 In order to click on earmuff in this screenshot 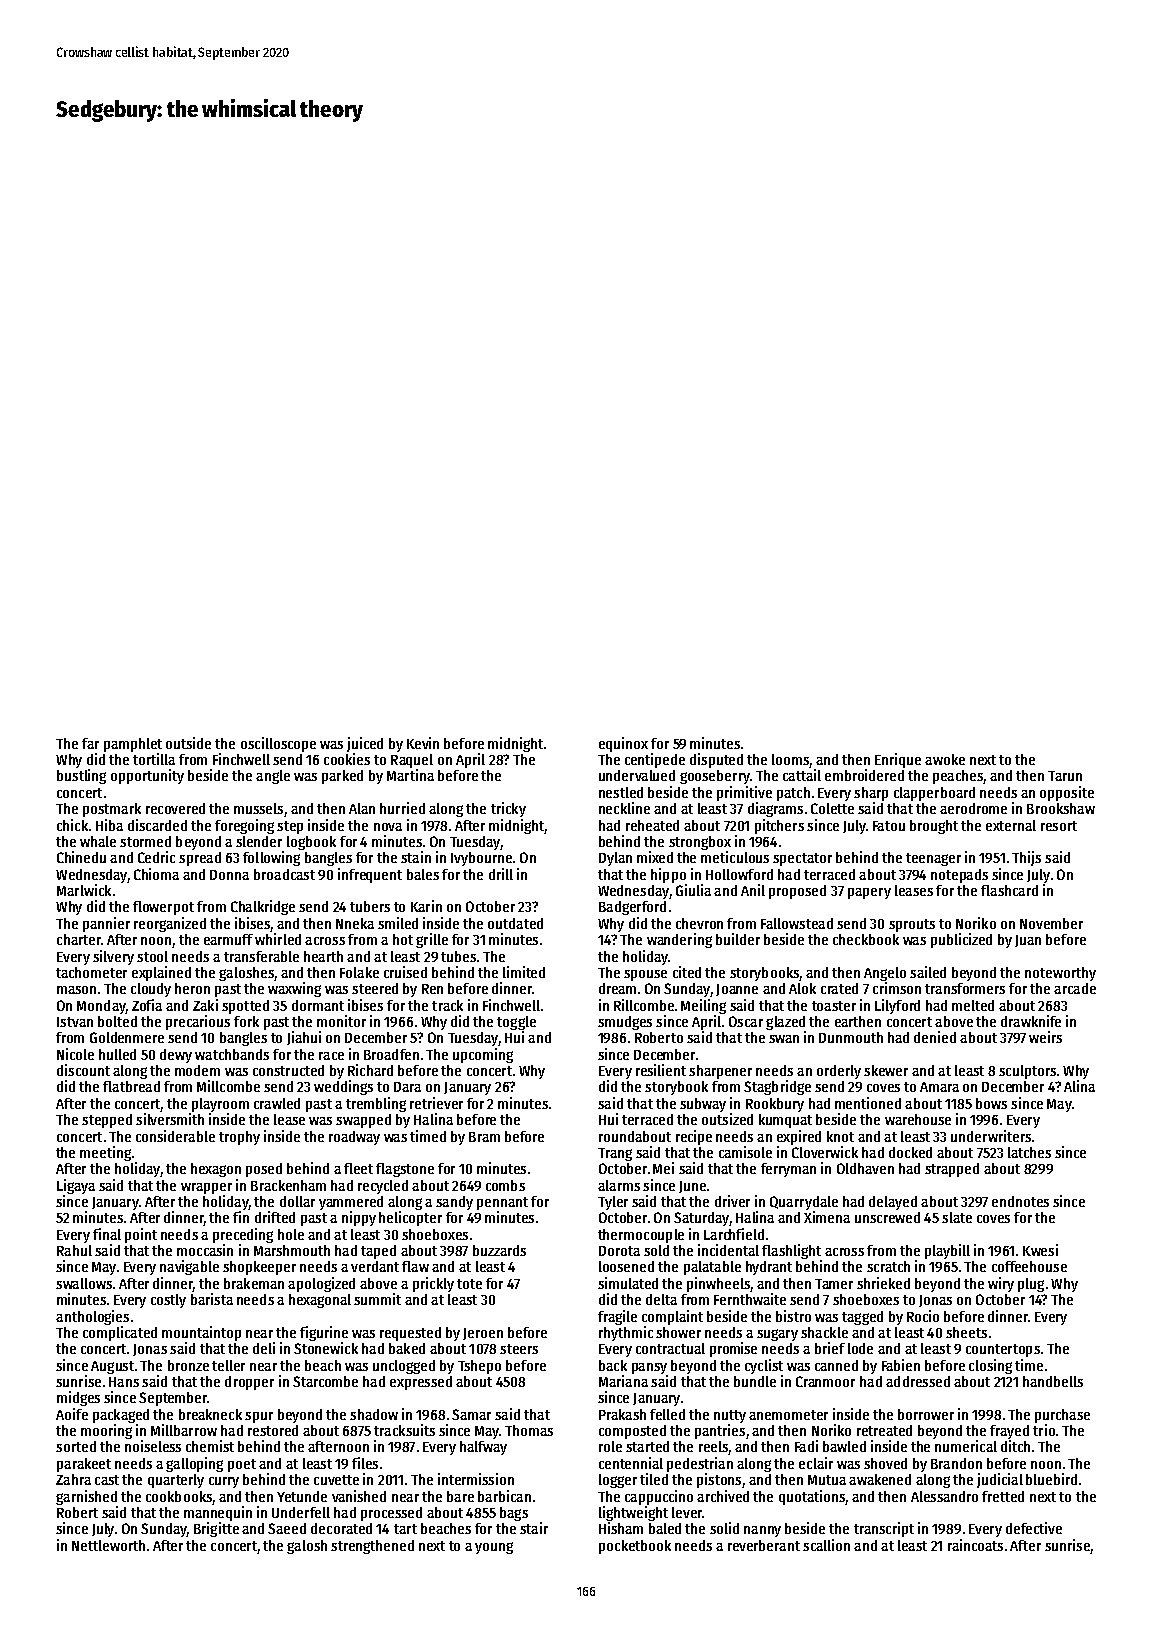, I will do `click(228, 939)`.
